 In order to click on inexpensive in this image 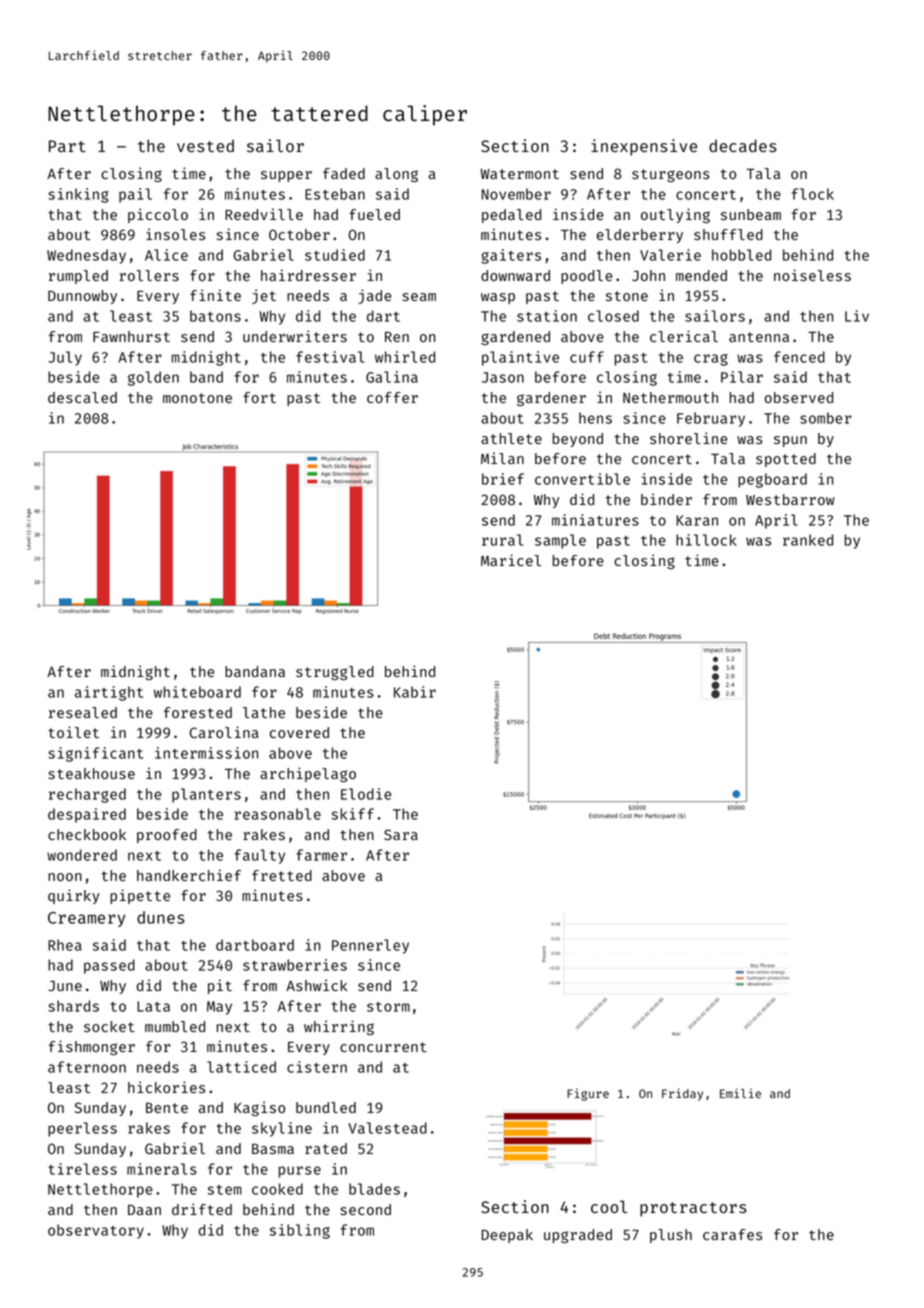, I will do `click(644, 147)`.
